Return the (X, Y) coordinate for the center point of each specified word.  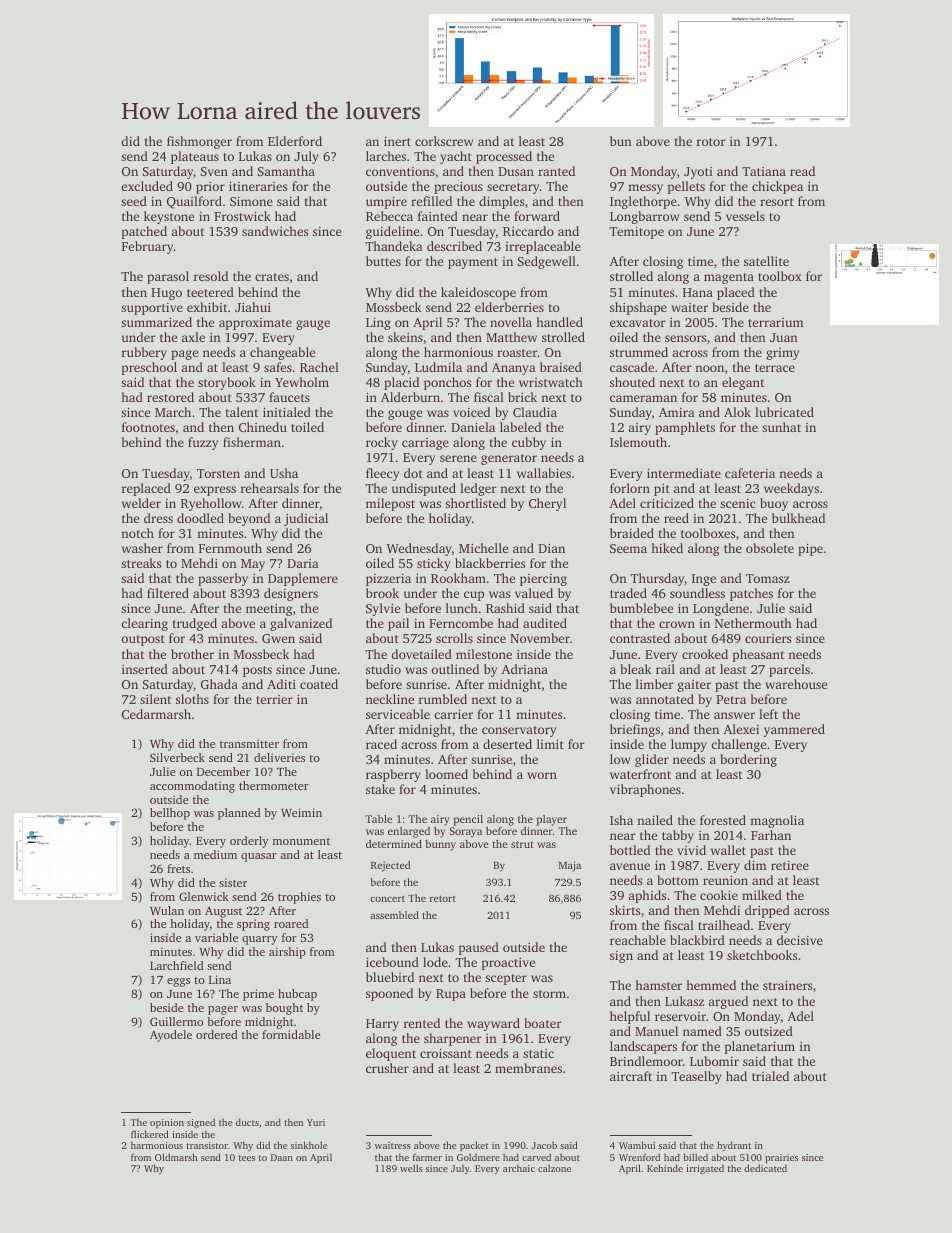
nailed (655, 820)
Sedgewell (547, 262)
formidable (291, 1034)
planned (239, 814)
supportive (152, 309)
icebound (392, 962)
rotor (711, 142)
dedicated (765, 1168)
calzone (554, 1168)
